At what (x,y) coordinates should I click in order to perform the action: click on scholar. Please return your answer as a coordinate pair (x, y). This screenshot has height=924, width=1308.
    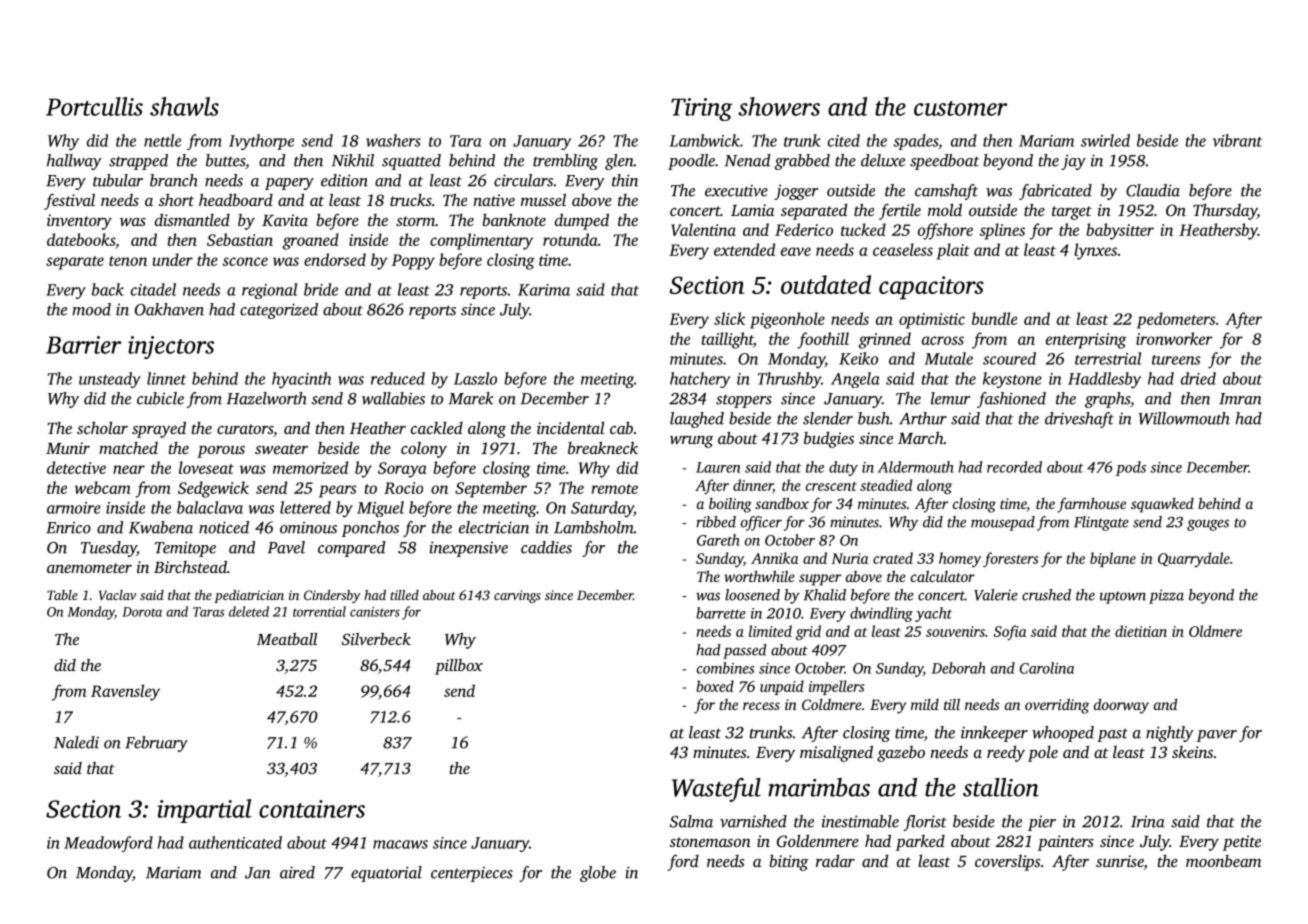
    Looking at the image, I should click on (102, 427).
